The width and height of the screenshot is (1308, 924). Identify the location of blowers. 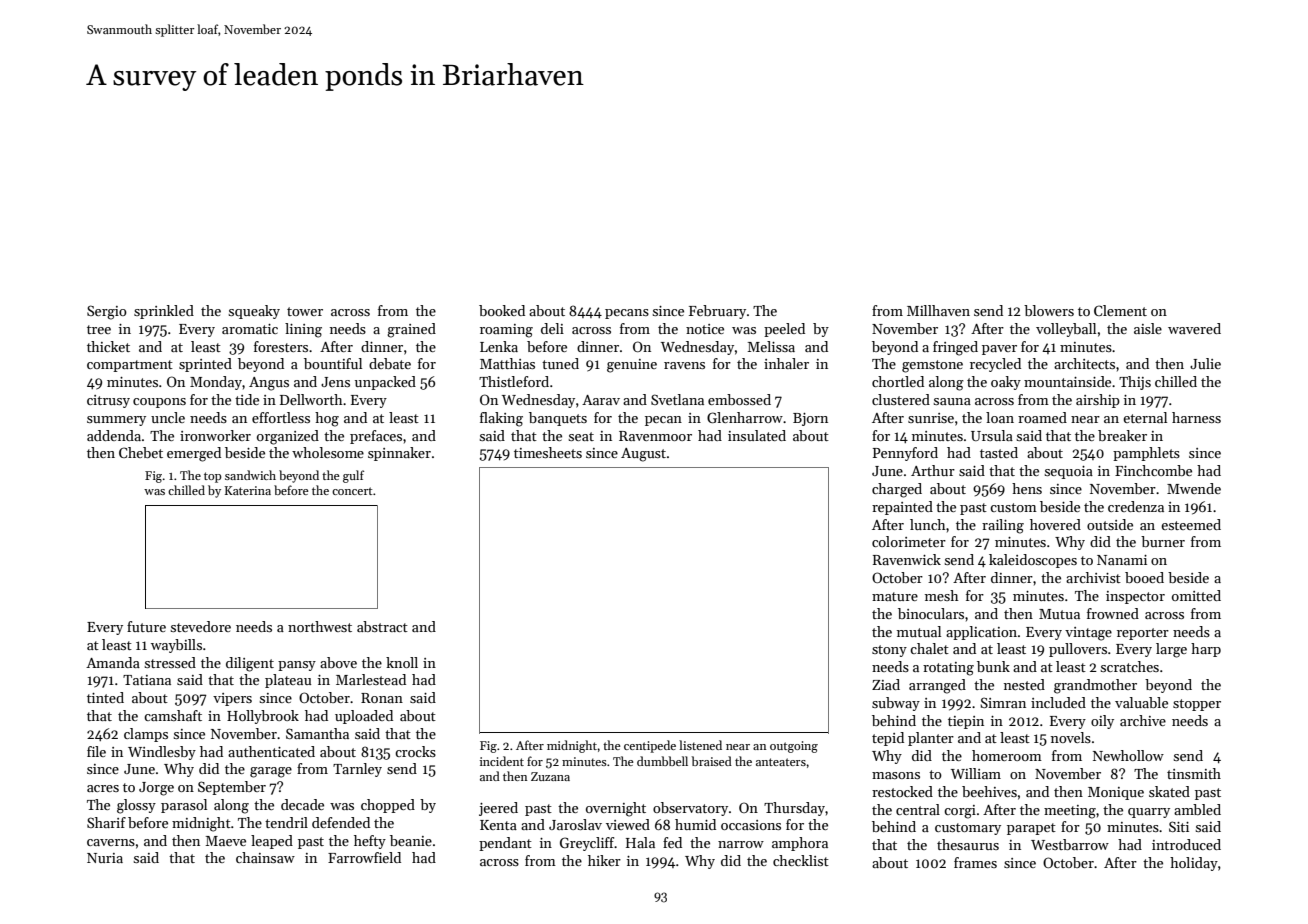
(1049, 310).
